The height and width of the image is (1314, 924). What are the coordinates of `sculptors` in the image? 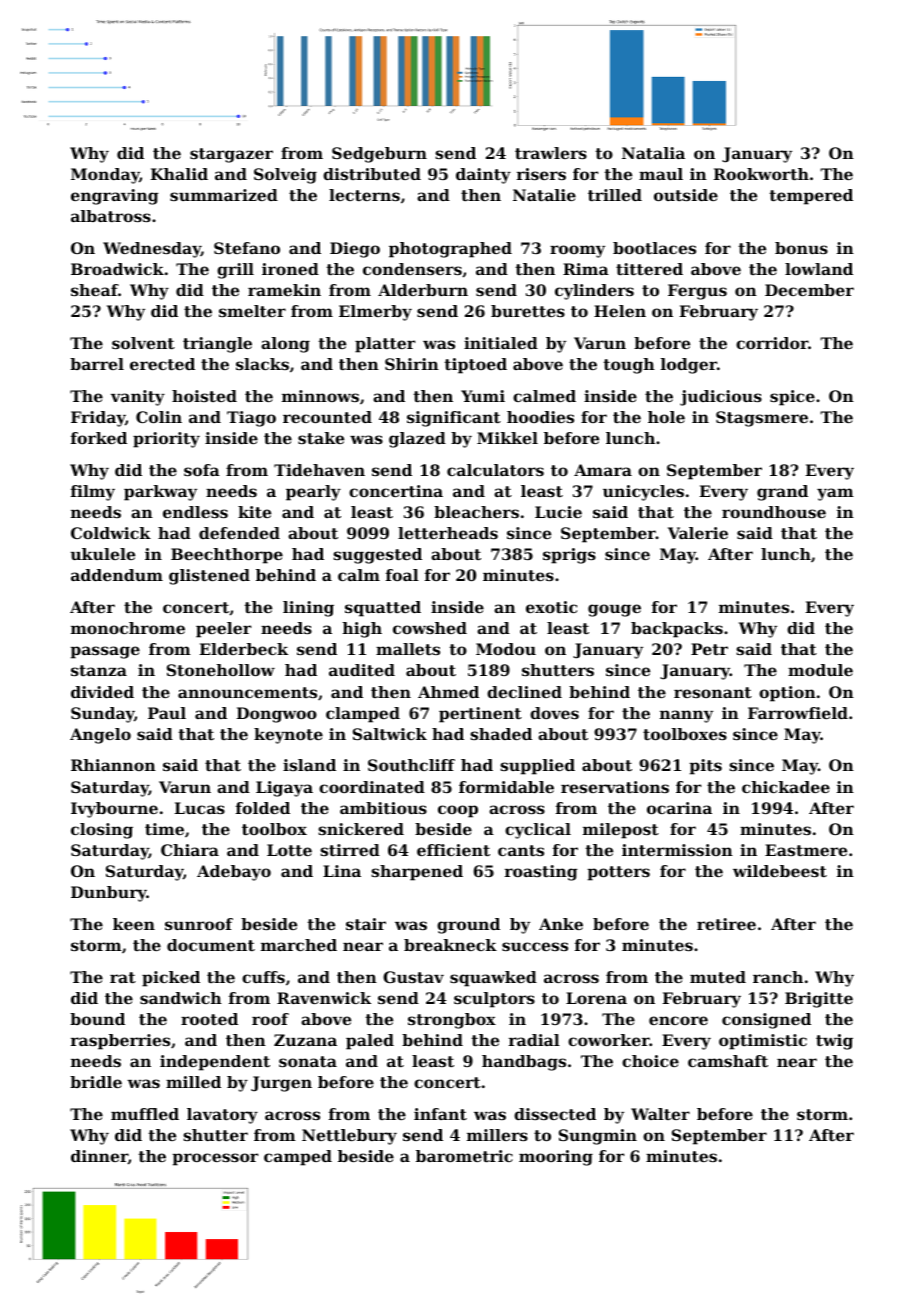 It's located at (494, 1000).
